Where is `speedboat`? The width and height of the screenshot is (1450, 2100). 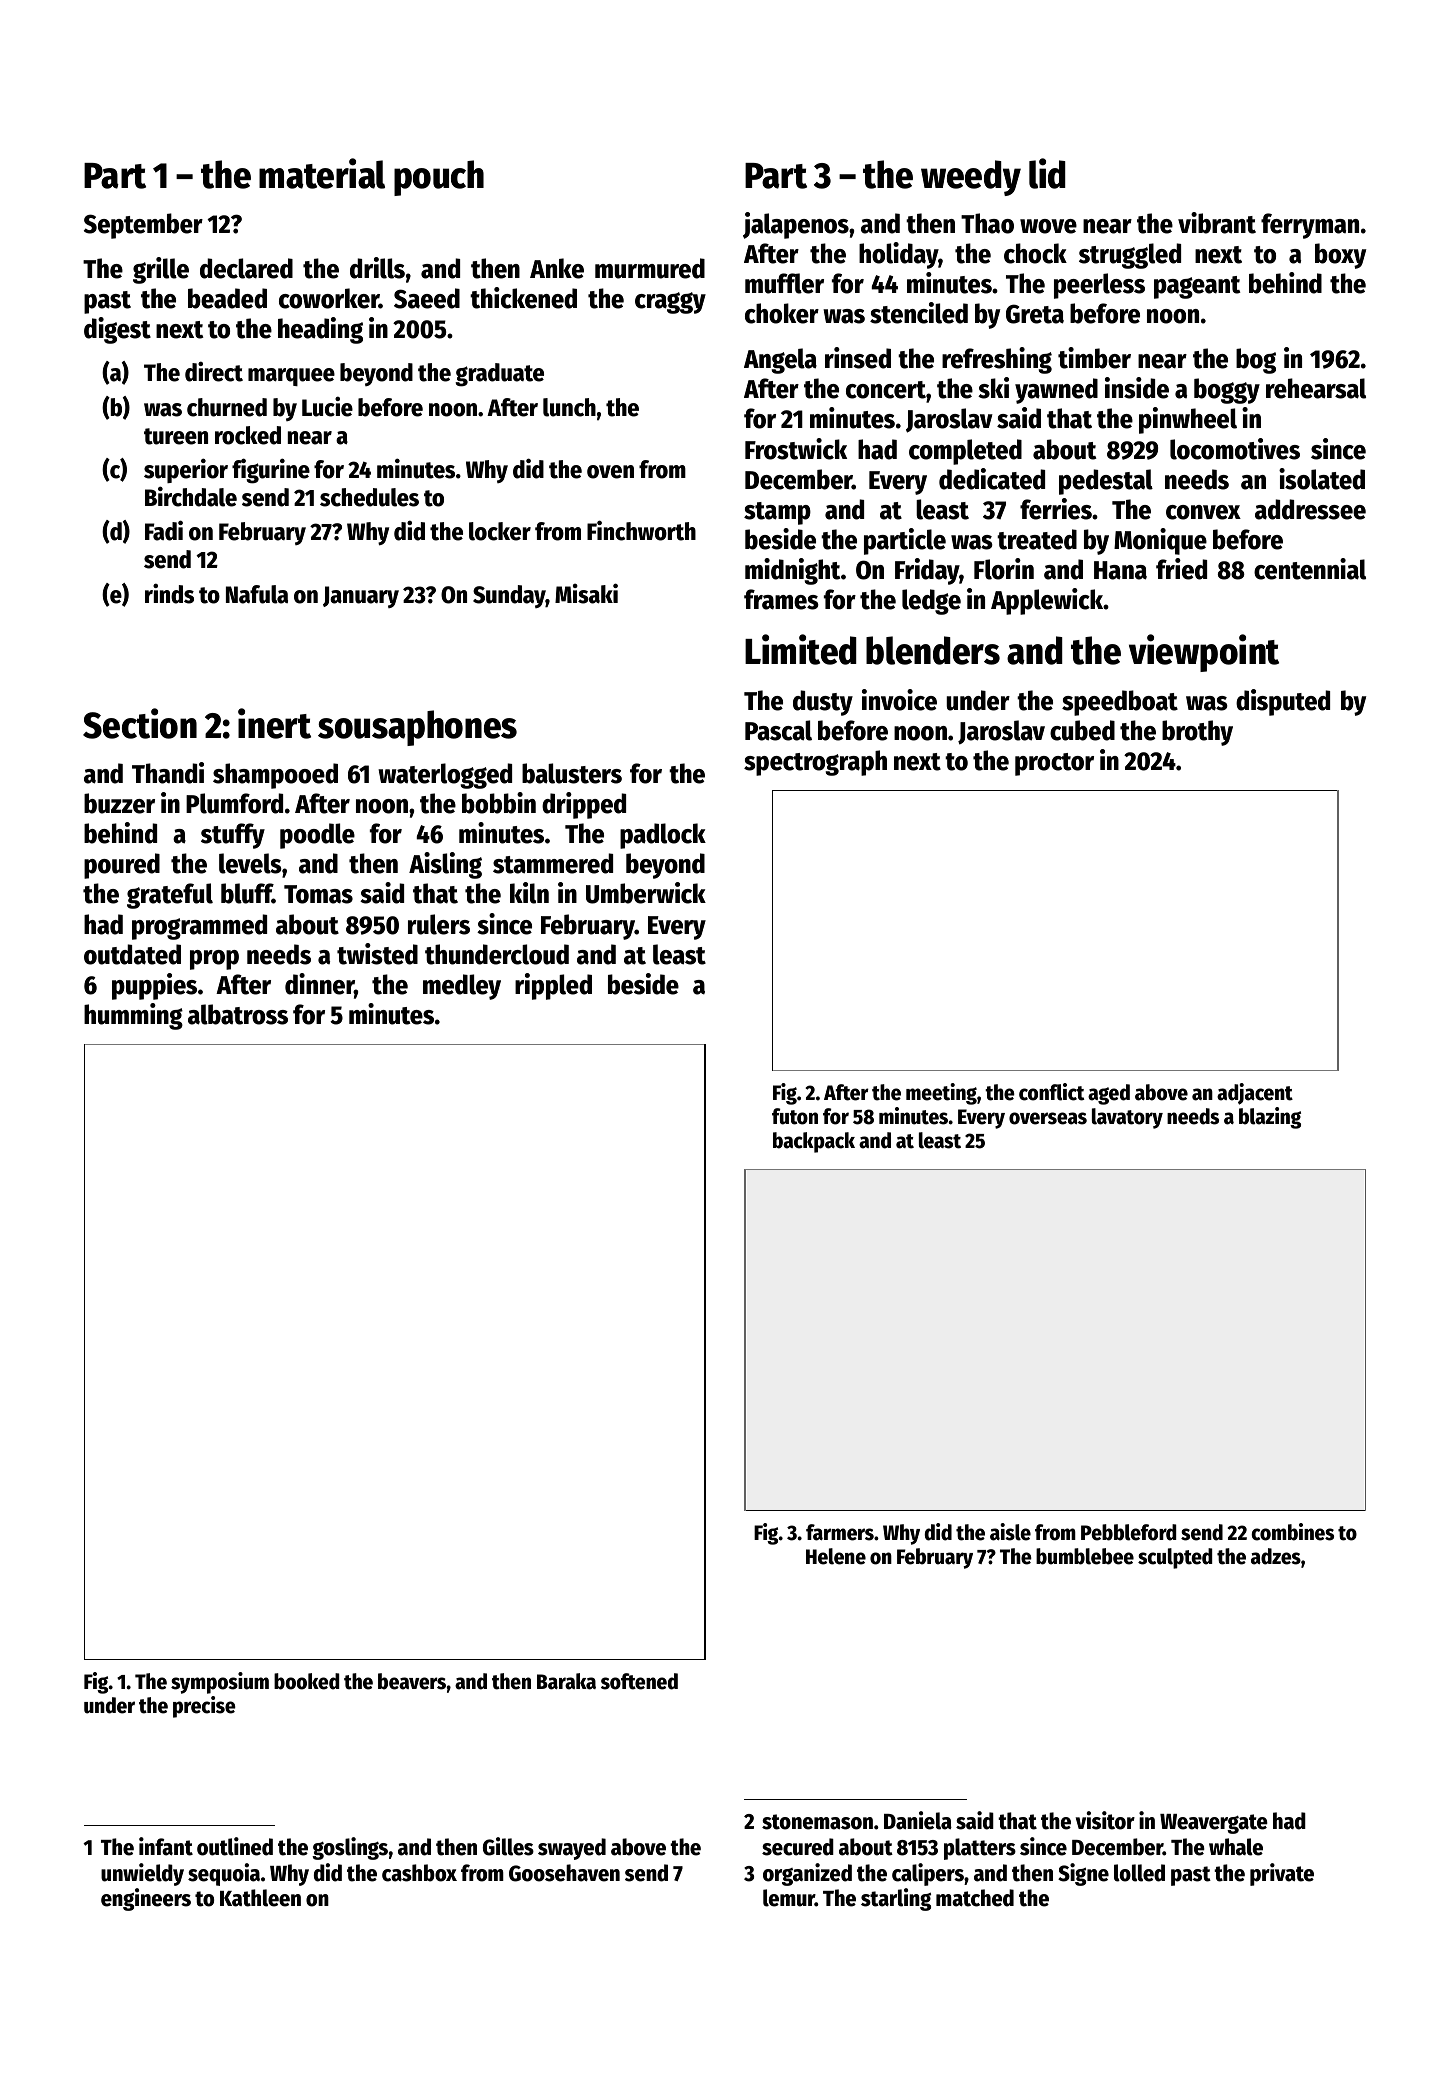 speedboat is located at coordinates (1120, 703).
